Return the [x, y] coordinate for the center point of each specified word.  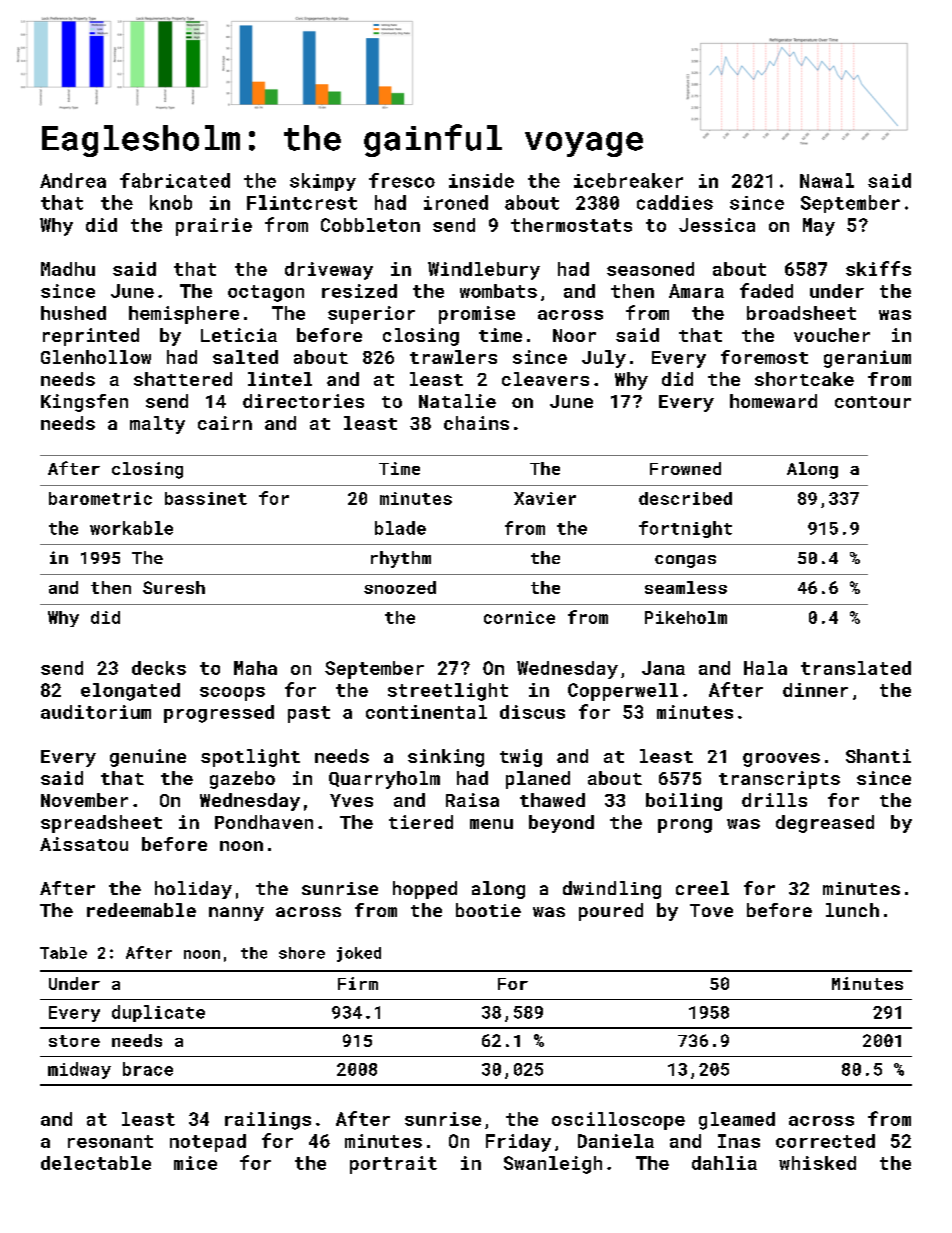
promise [477, 315]
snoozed [400, 587]
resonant [110, 1141]
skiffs [878, 268]
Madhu [68, 269]
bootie [488, 910]
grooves [781, 760]
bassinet [206, 498]
